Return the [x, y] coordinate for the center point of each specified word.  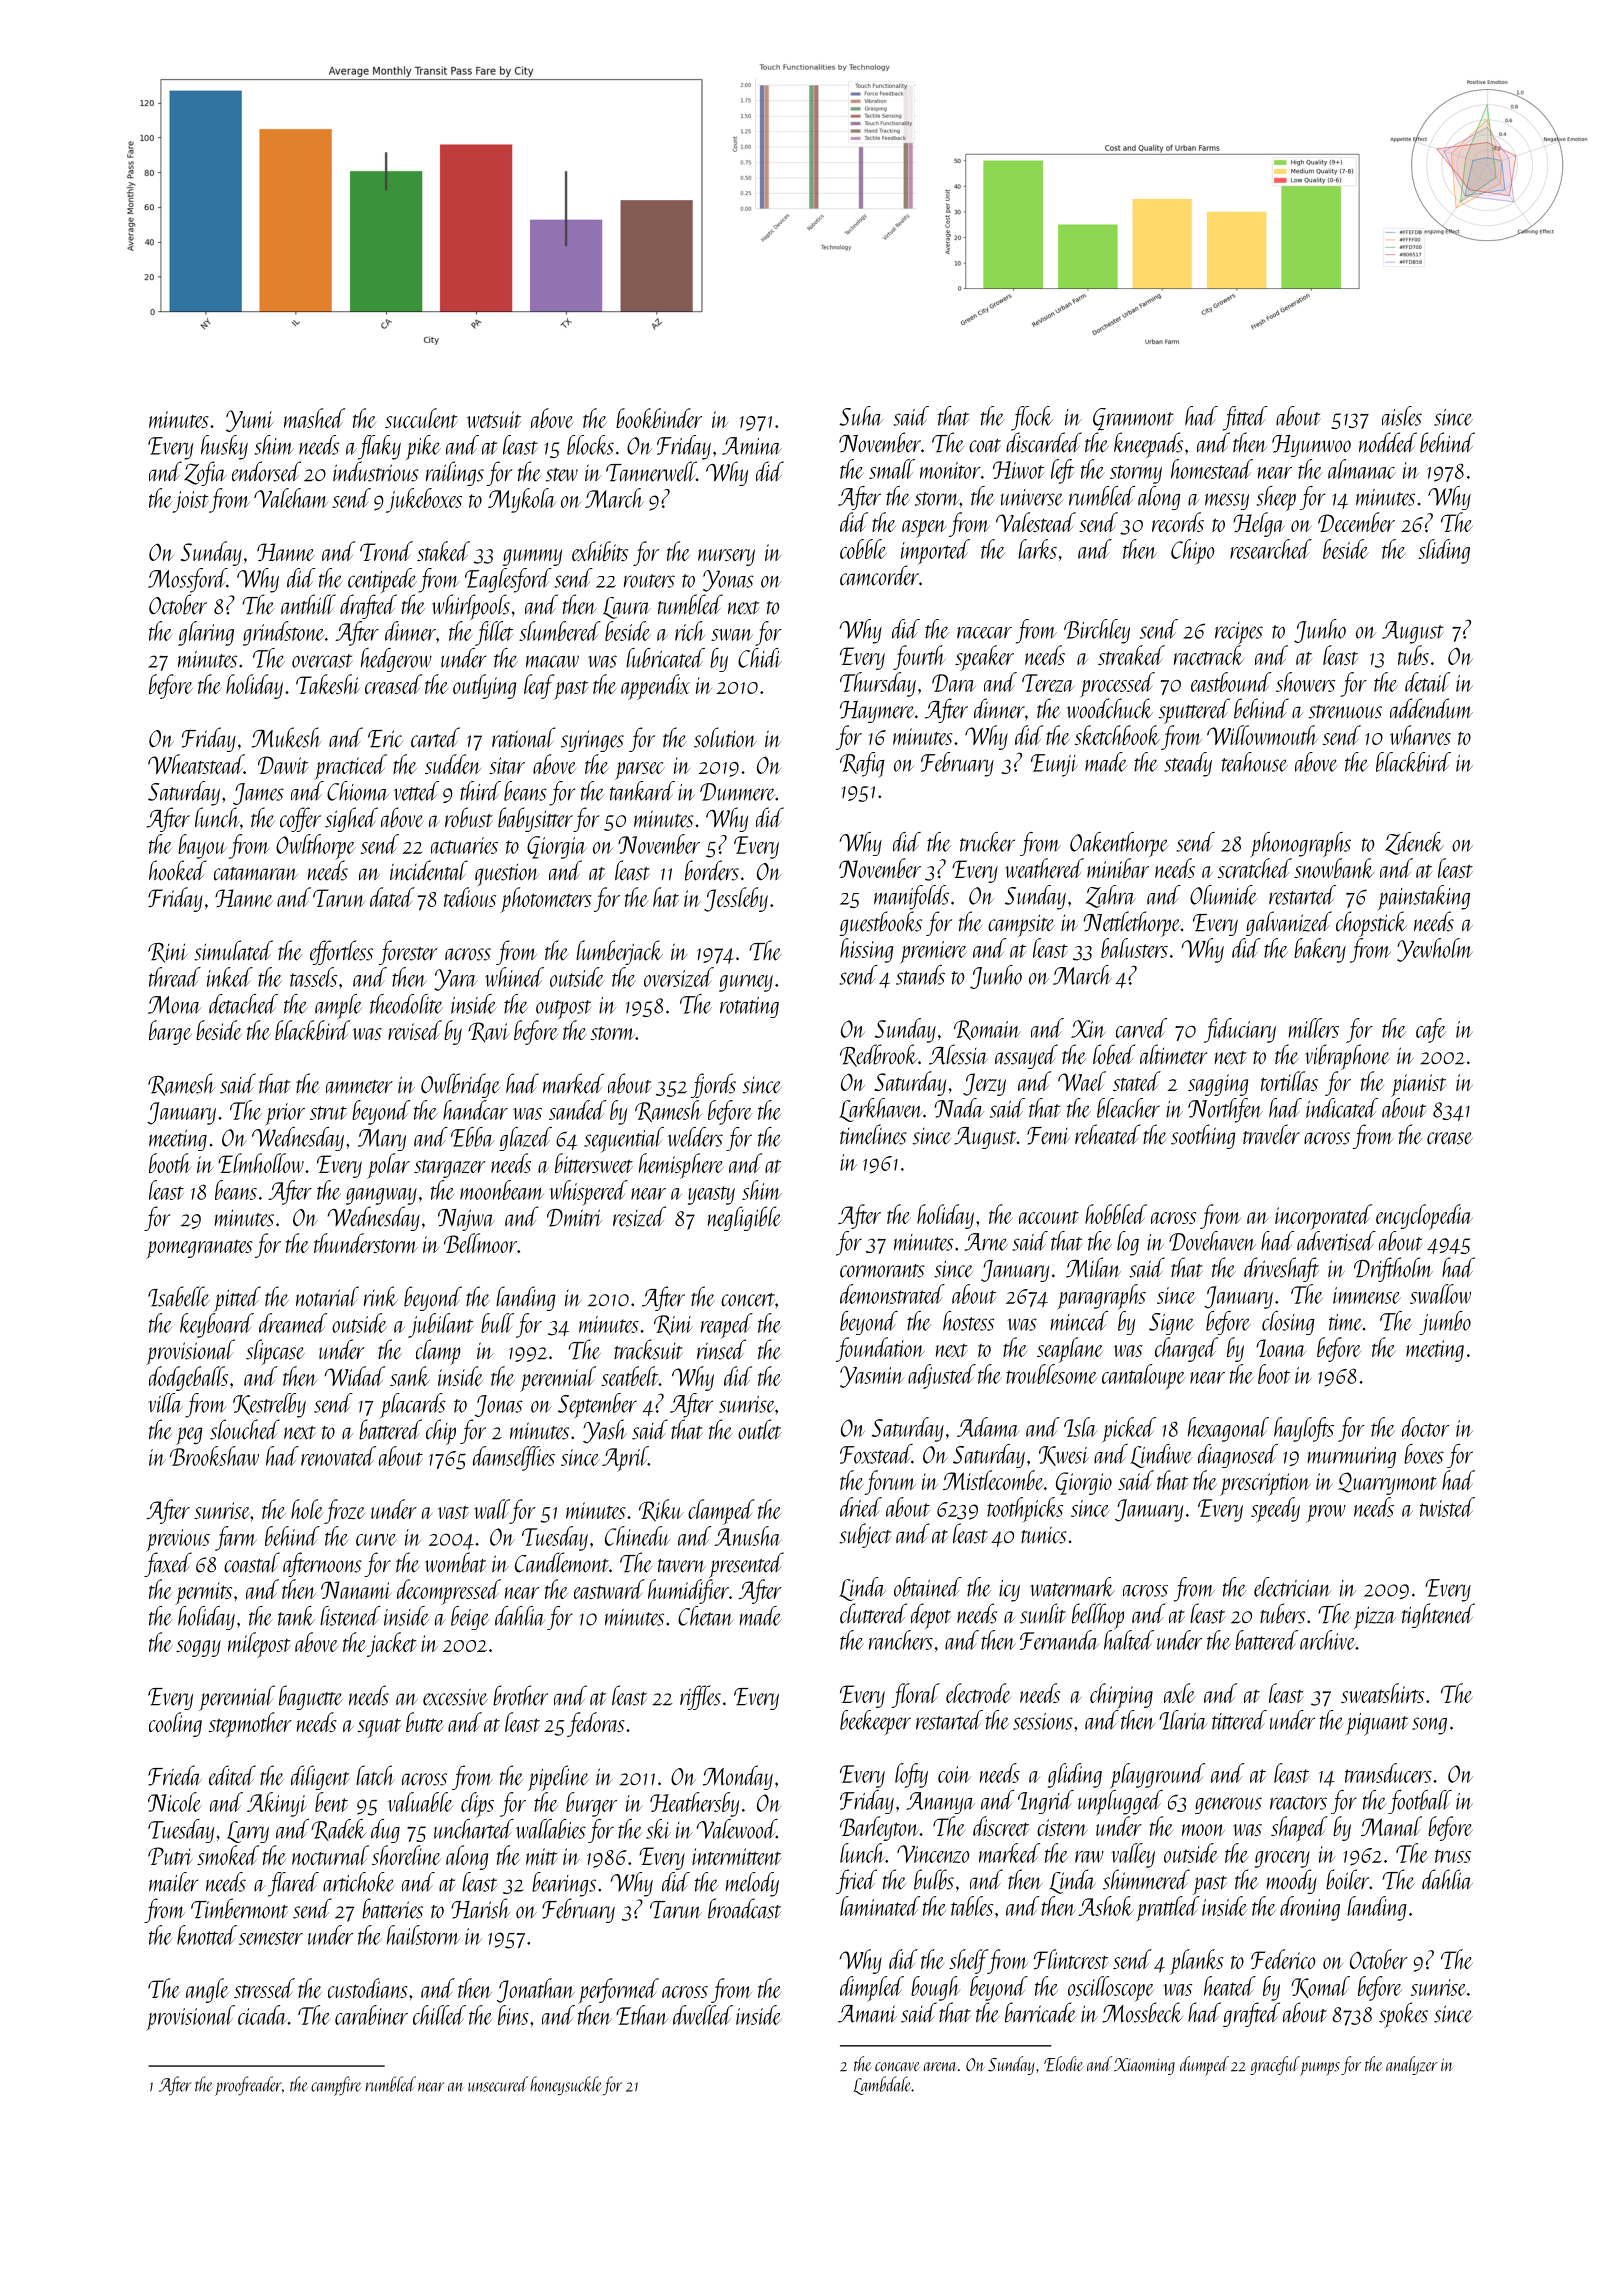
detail [1427, 682]
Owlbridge [460, 1085]
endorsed [266, 471]
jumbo [1445, 1323]
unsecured [498, 2084]
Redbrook [879, 1055]
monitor [950, 470]
